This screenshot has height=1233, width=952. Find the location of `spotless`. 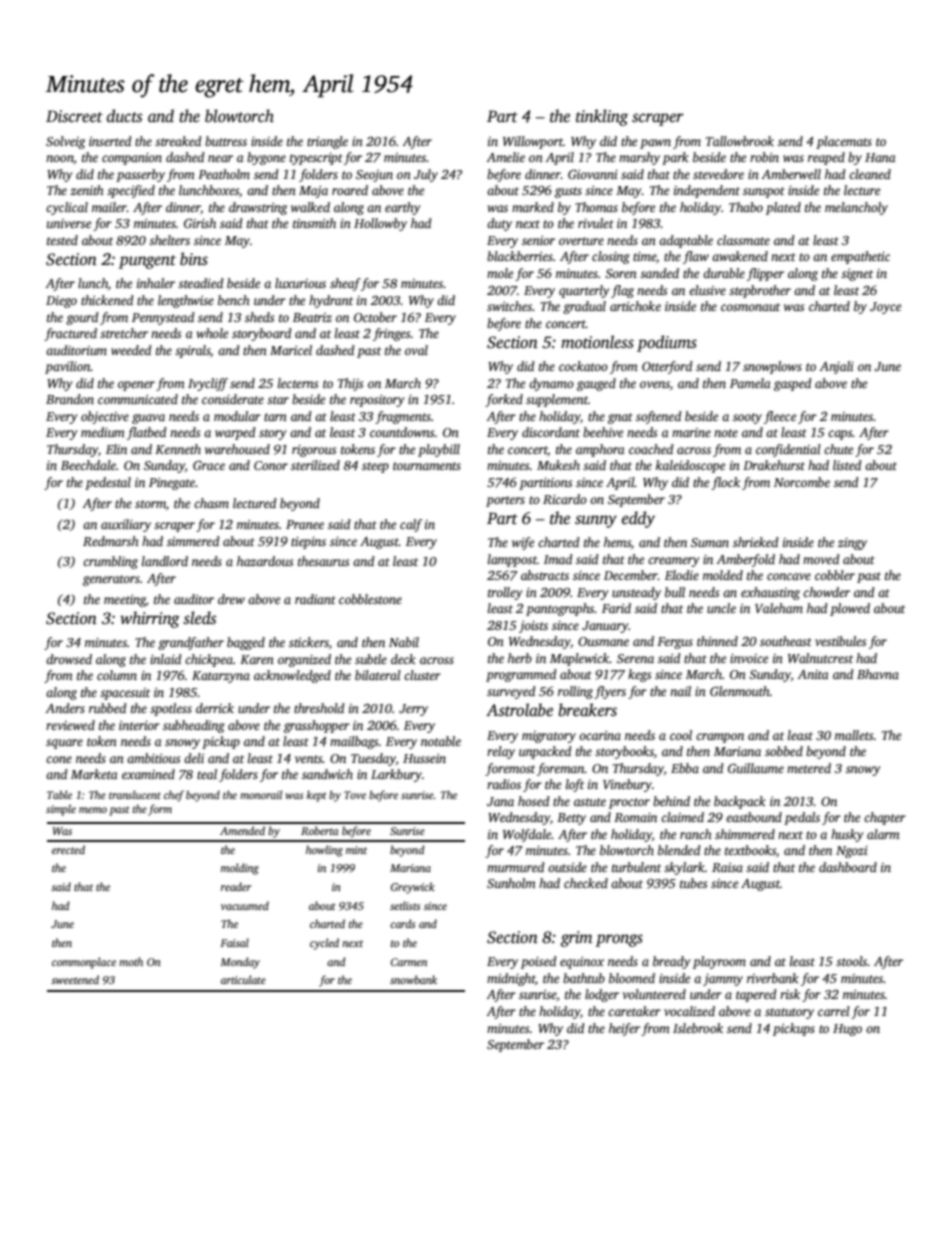

spotless is located at coordinates (171, 709).
